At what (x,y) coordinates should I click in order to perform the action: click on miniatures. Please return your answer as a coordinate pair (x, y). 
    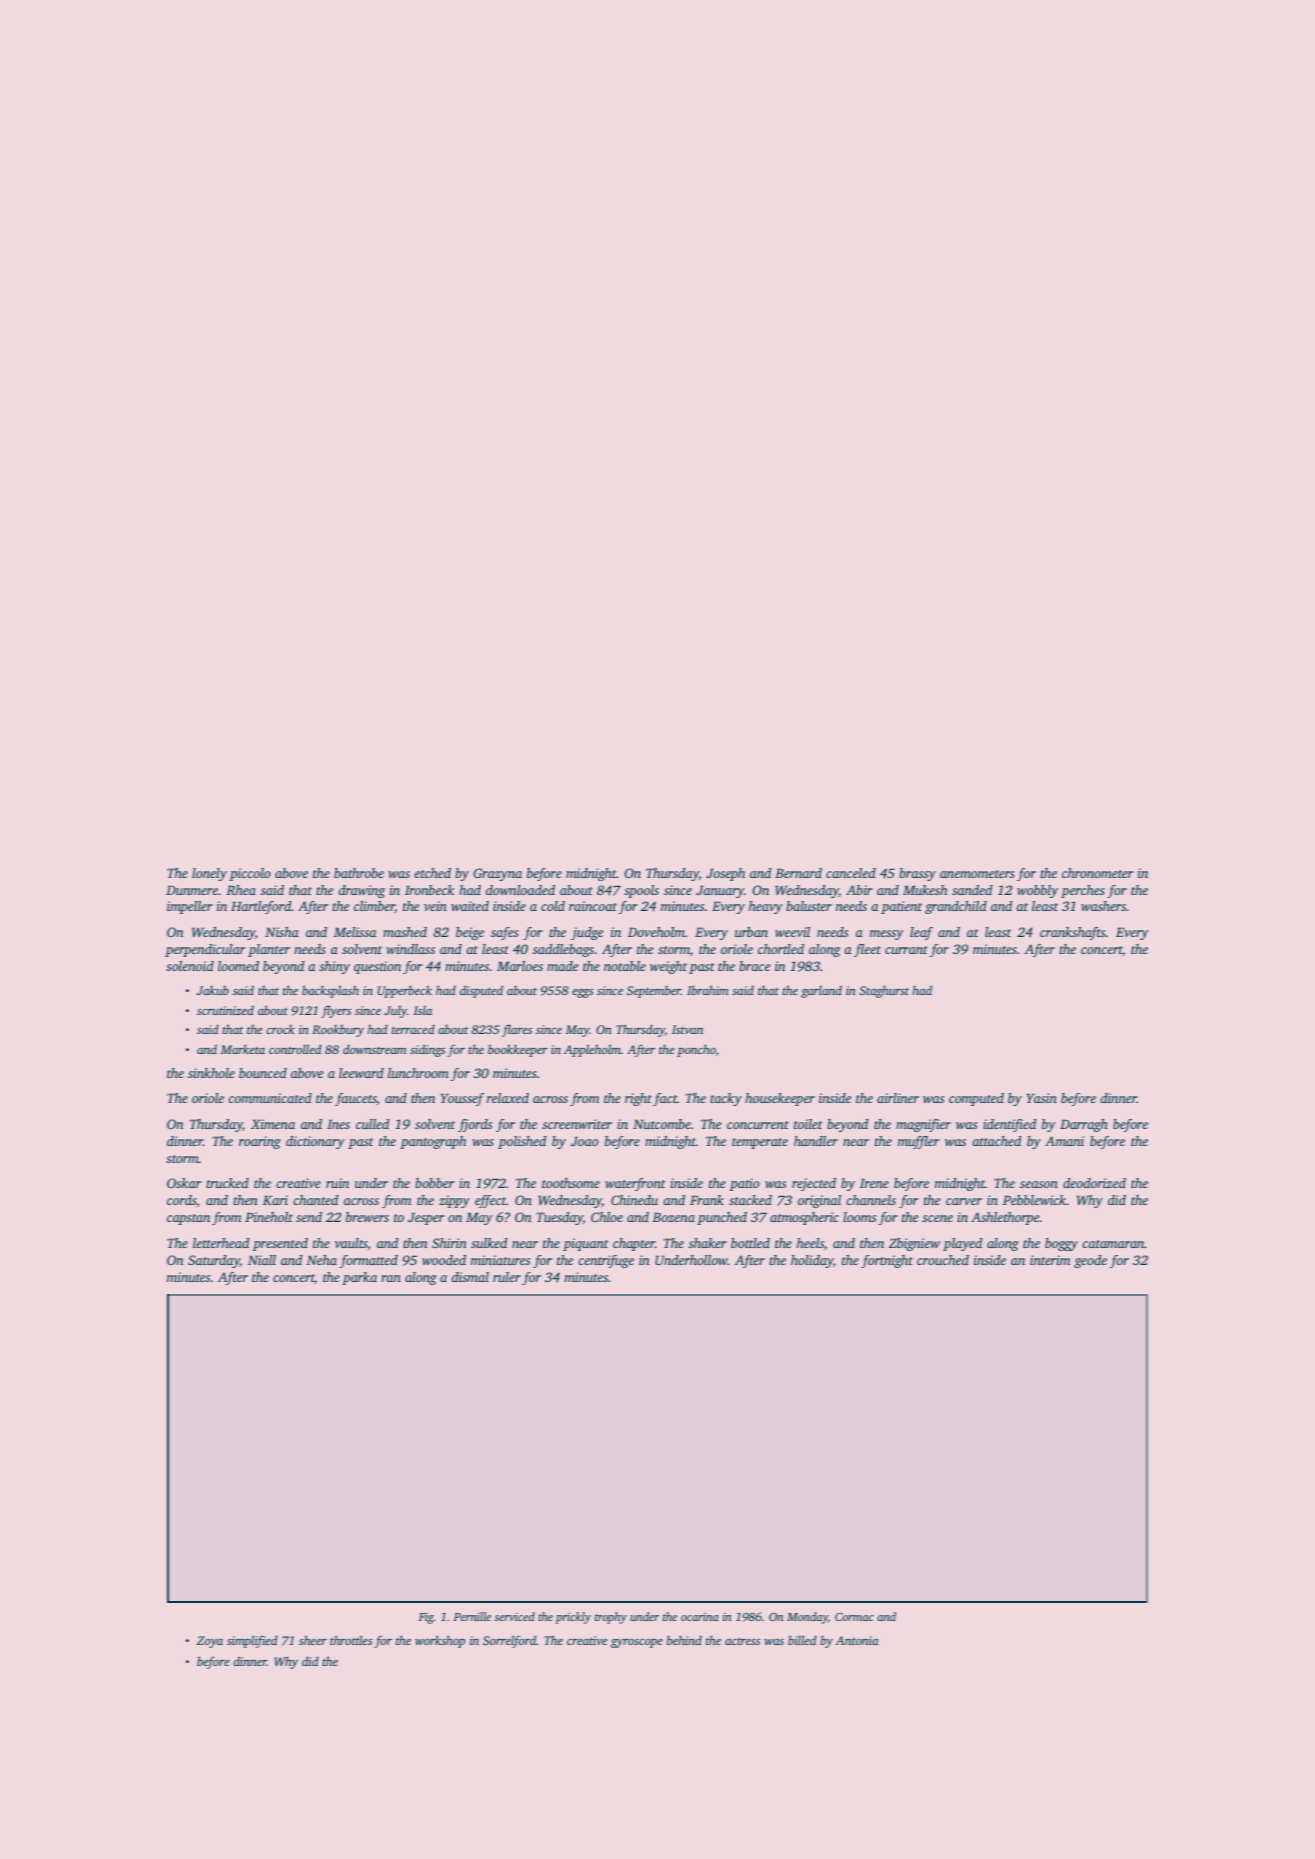
    Looking at the image, I should click on (500, 1260).
